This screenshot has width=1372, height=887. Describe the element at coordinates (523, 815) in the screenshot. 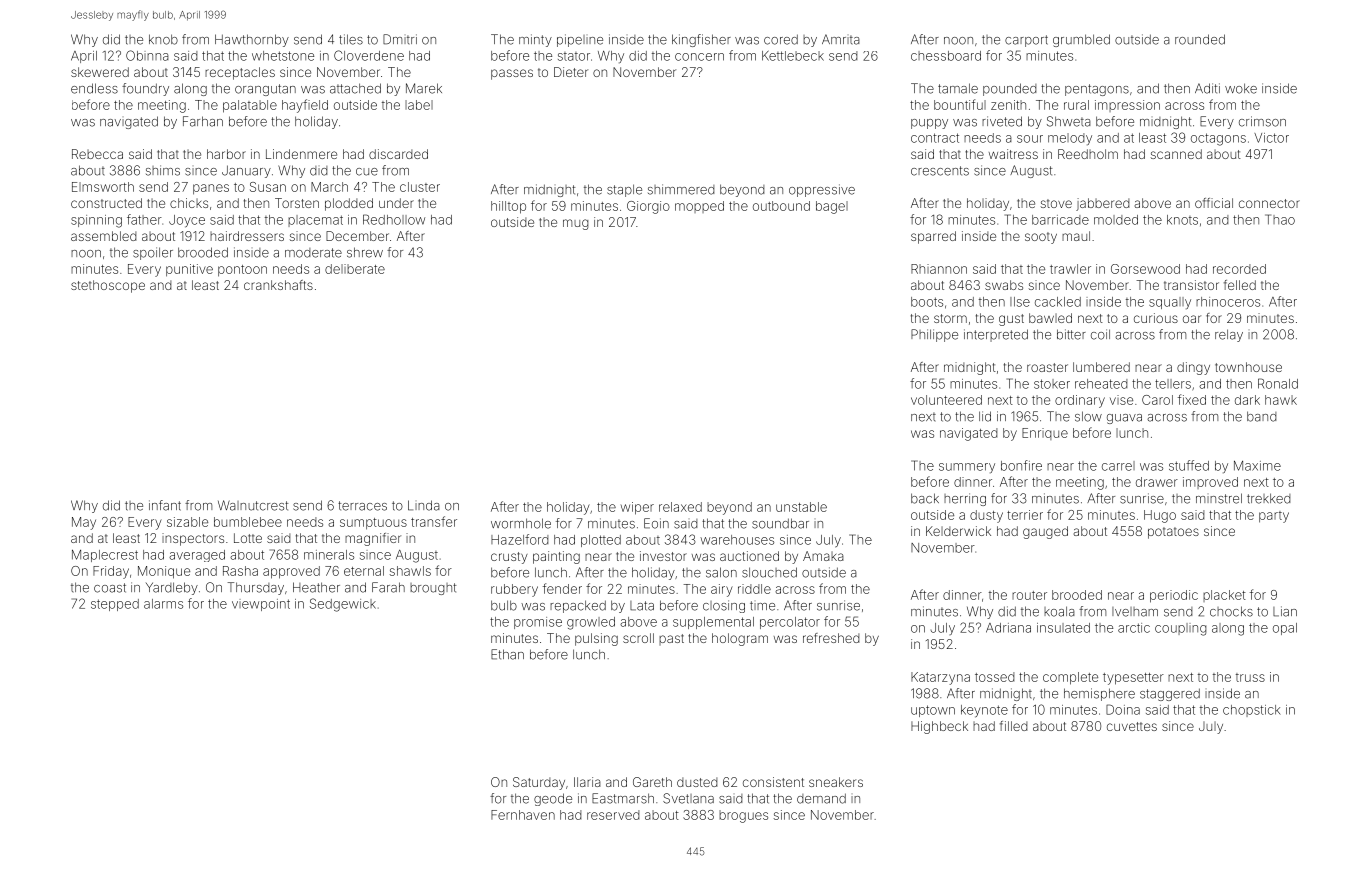

I see `Fernhaven` at that location.
